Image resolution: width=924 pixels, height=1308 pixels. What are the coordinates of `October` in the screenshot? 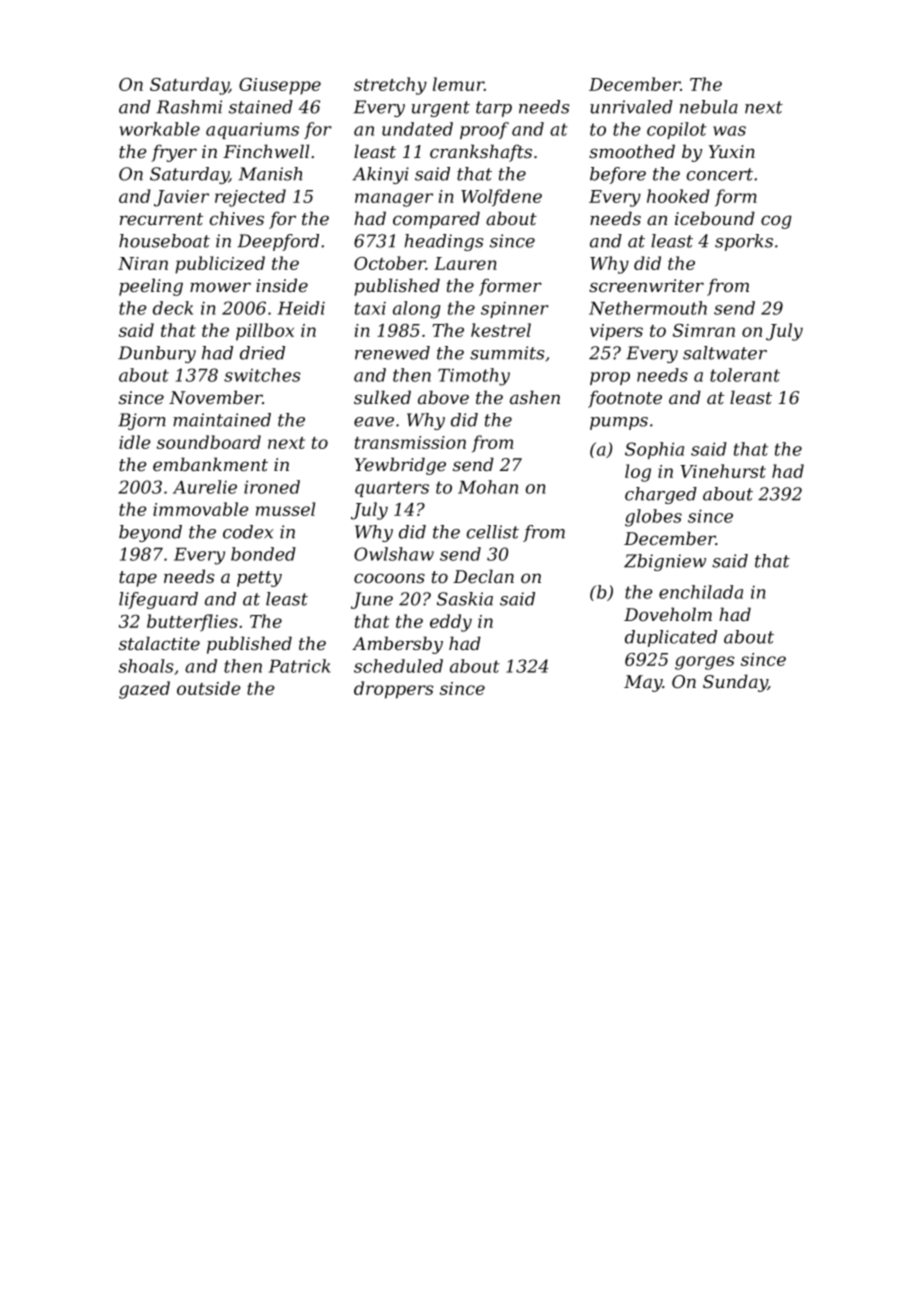 It's located at (390, 263).
